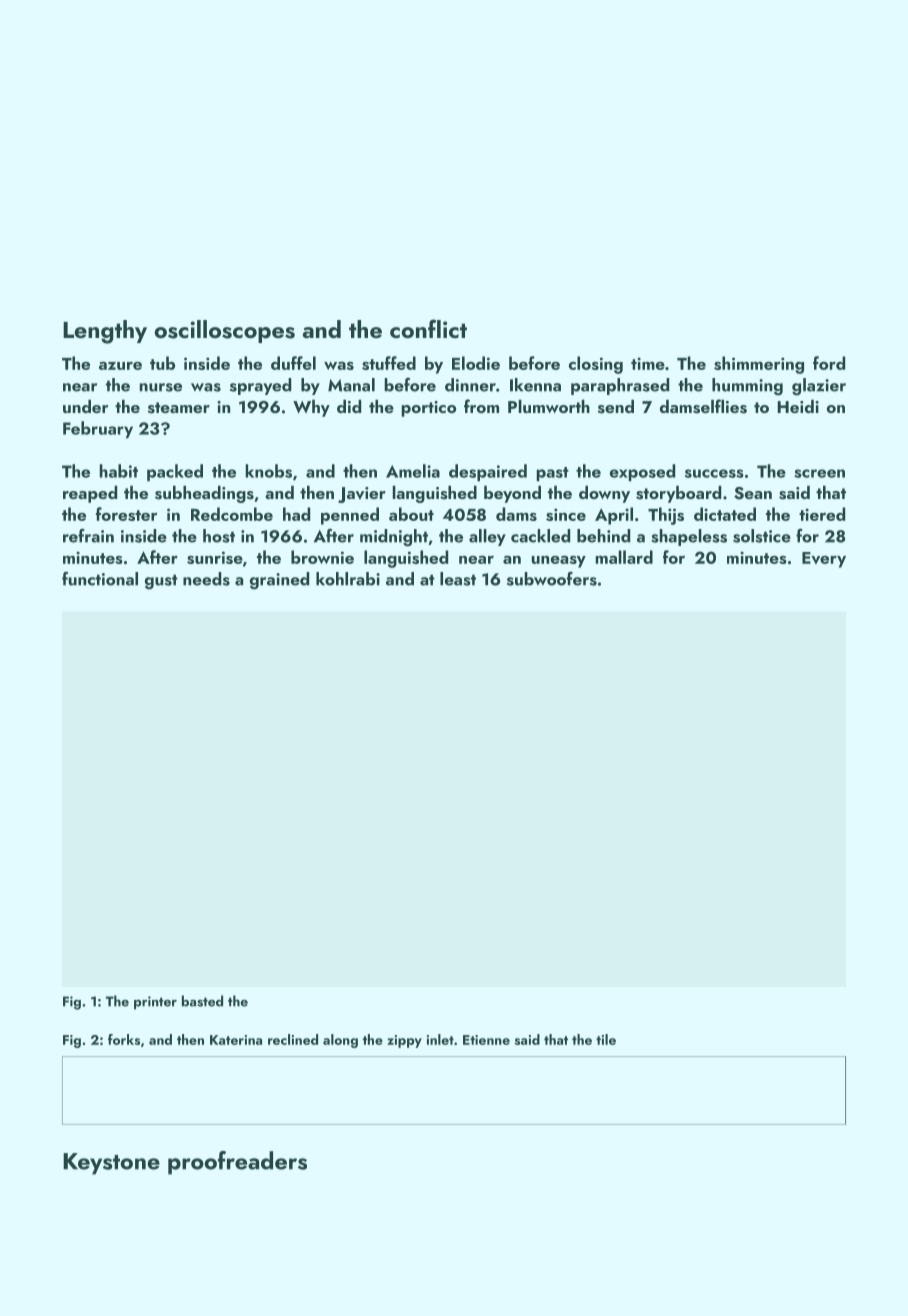  What do you see at coordinates (606, 1039) in the screenshot?
I see `tile` at bounding box center [606, 1039].
